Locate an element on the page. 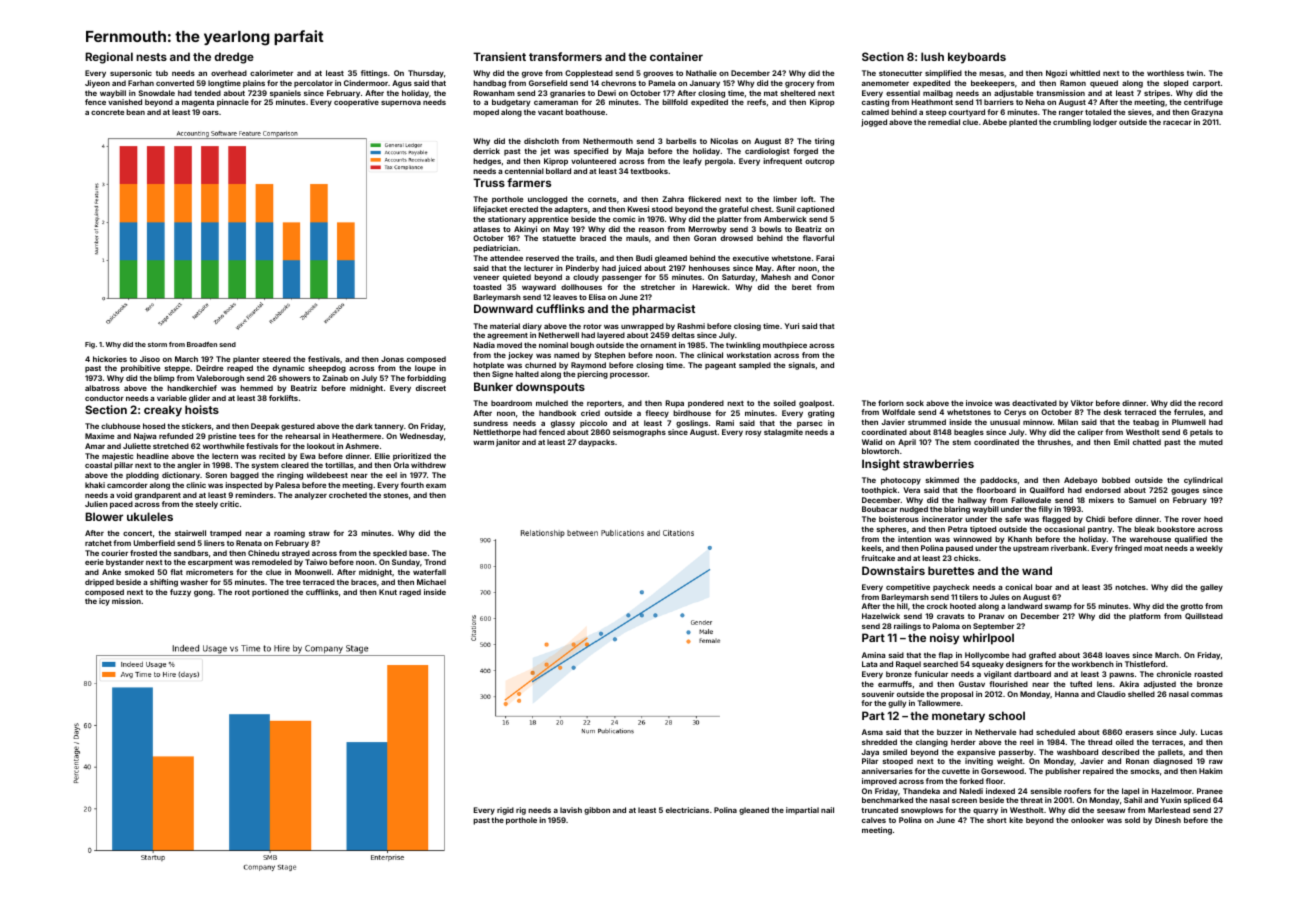  lavish is located at coordinates (571, 810).
